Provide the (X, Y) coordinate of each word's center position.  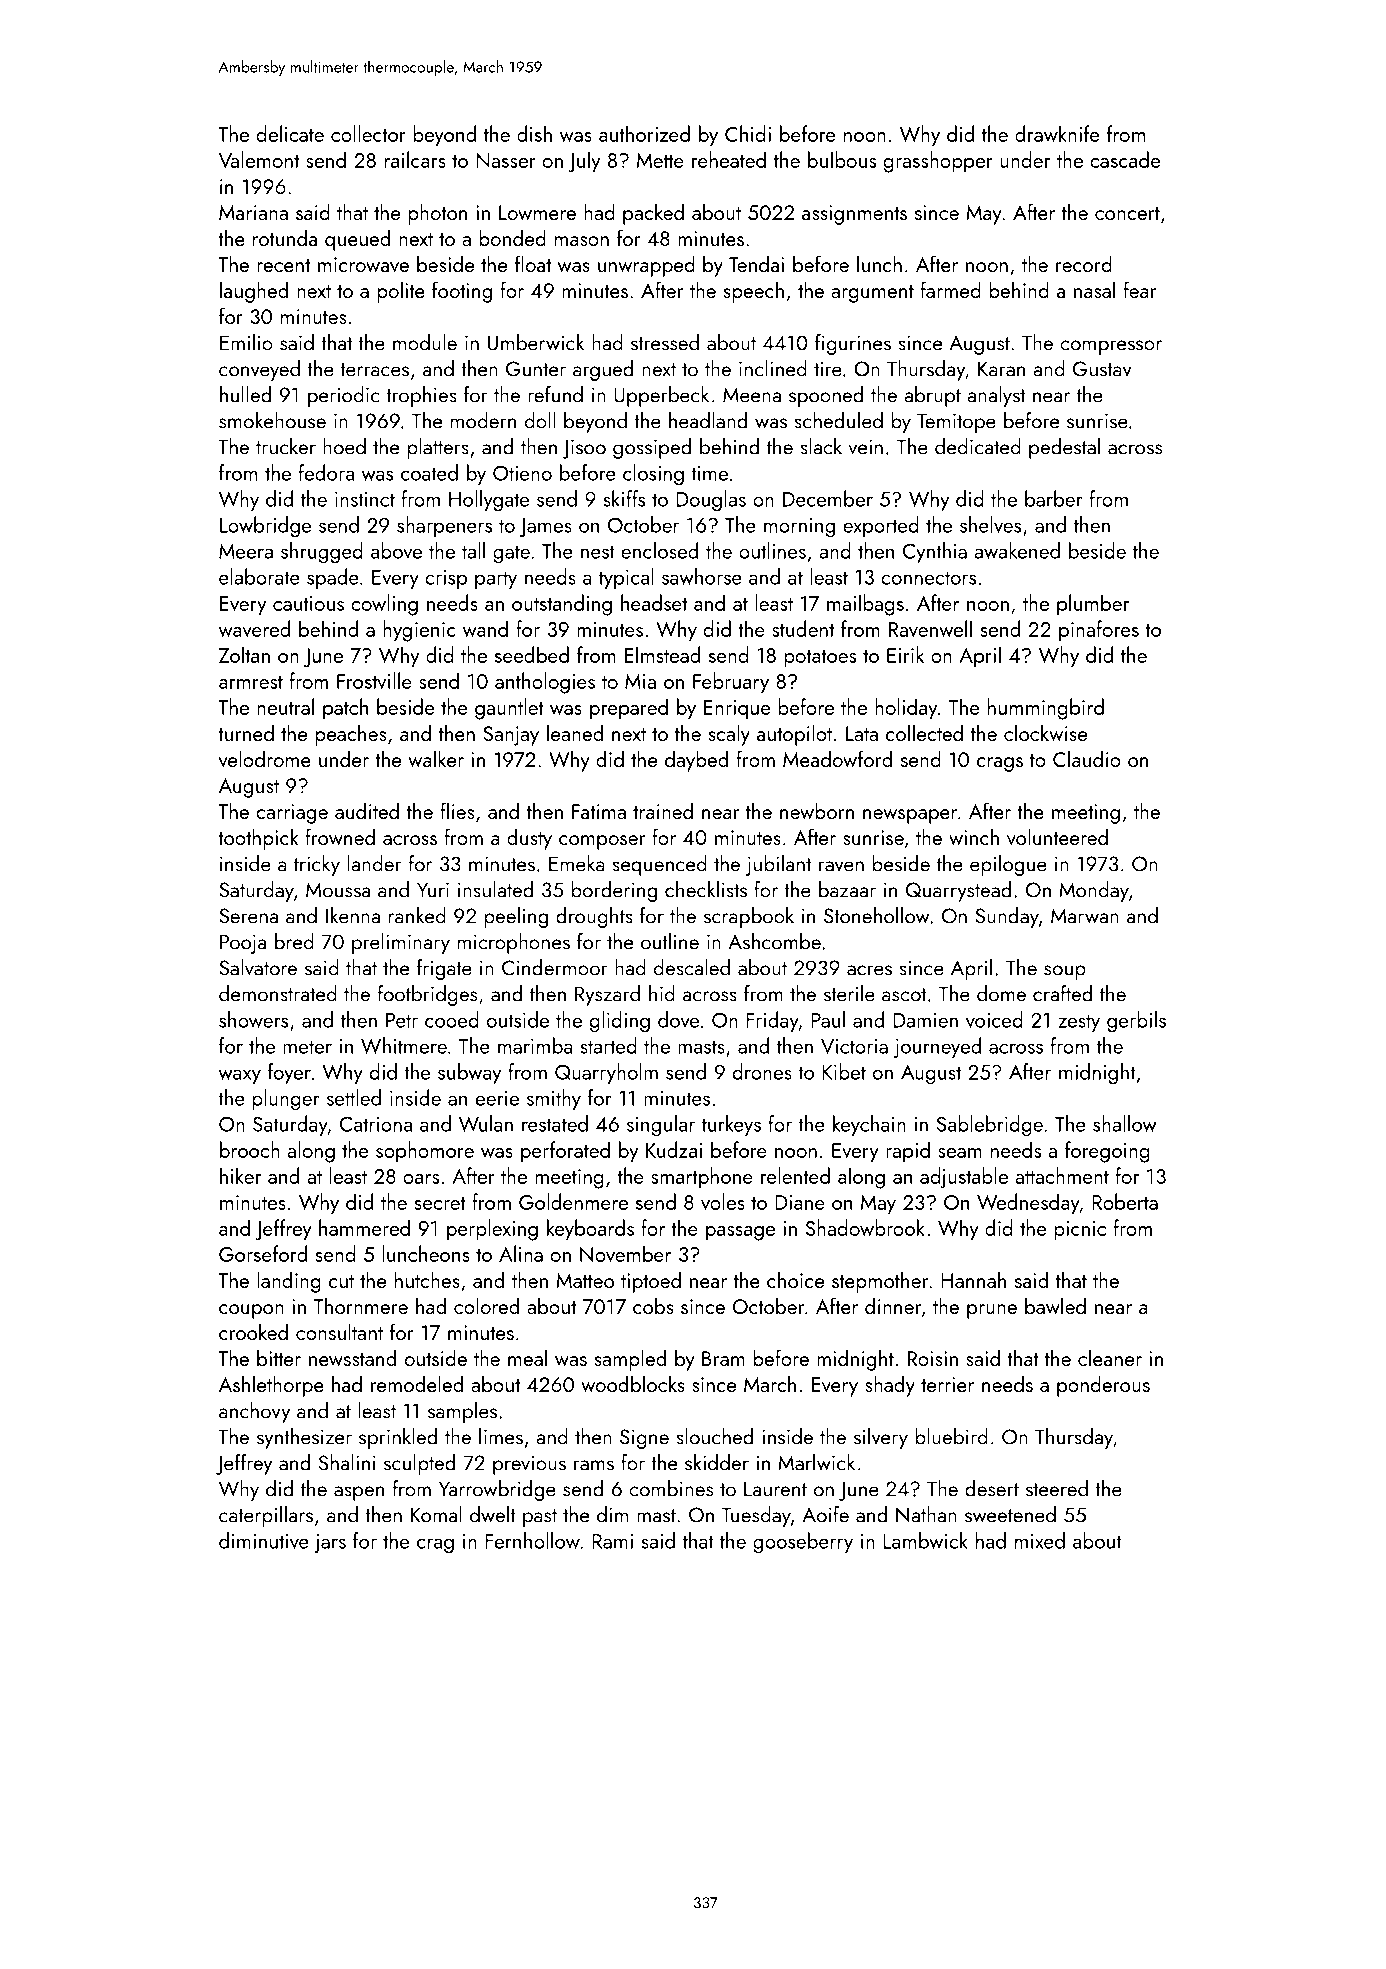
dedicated (978, 446)
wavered (254, 628)
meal (527, 1357)
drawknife (1057, 133)
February (731, 683)
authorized (644, 133)
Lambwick (925, 1540)
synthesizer (304, 1438)
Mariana (253, 212)
